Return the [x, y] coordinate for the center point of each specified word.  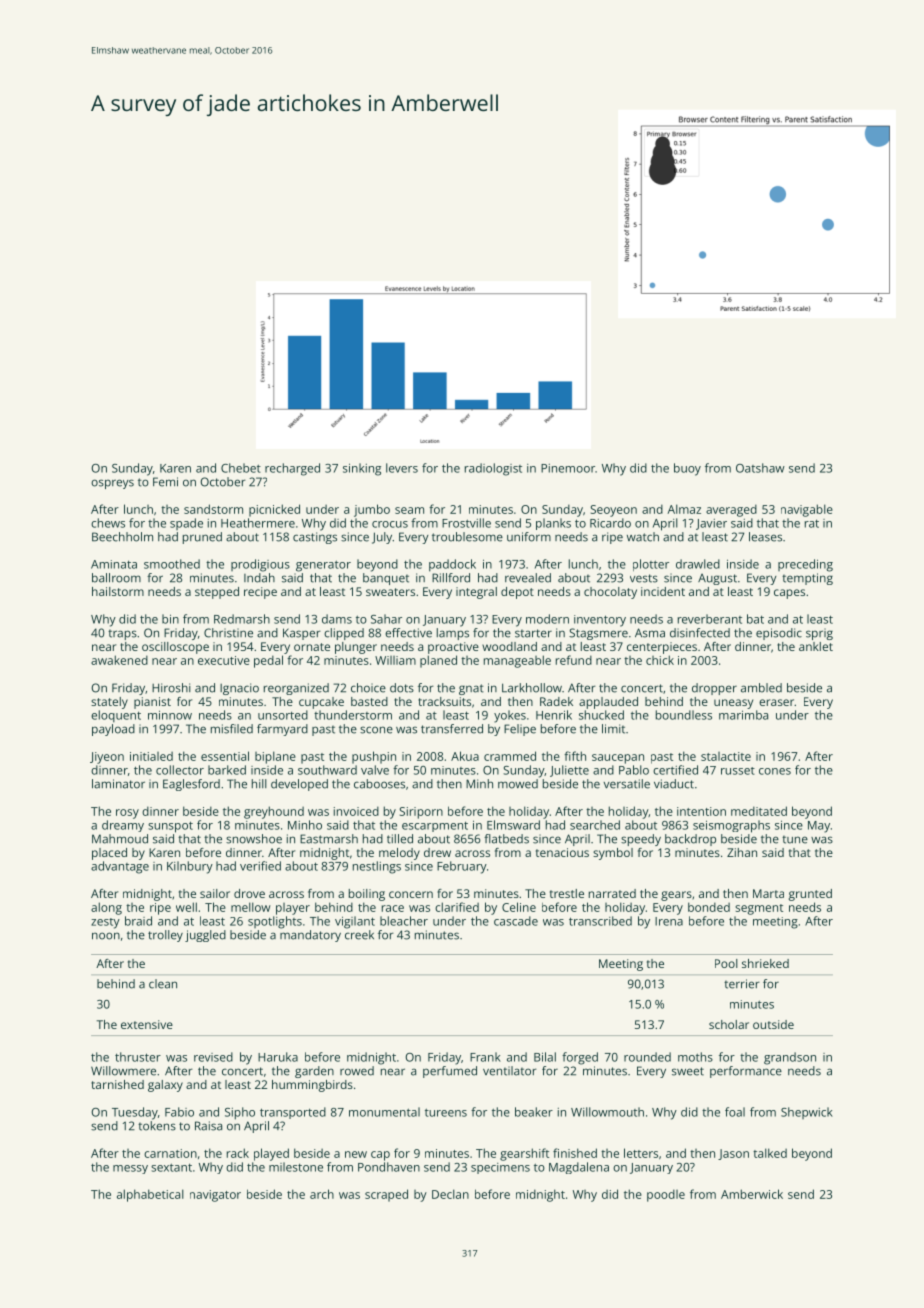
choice [368, 688]
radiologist [493, 469]
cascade [516, 921]
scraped [386, 1195]
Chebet [241, 468]
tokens [157, 1126]
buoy [687, 469]
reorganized [296, 689]
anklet [816, 646]
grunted [810, 895]
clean [163, 984]
